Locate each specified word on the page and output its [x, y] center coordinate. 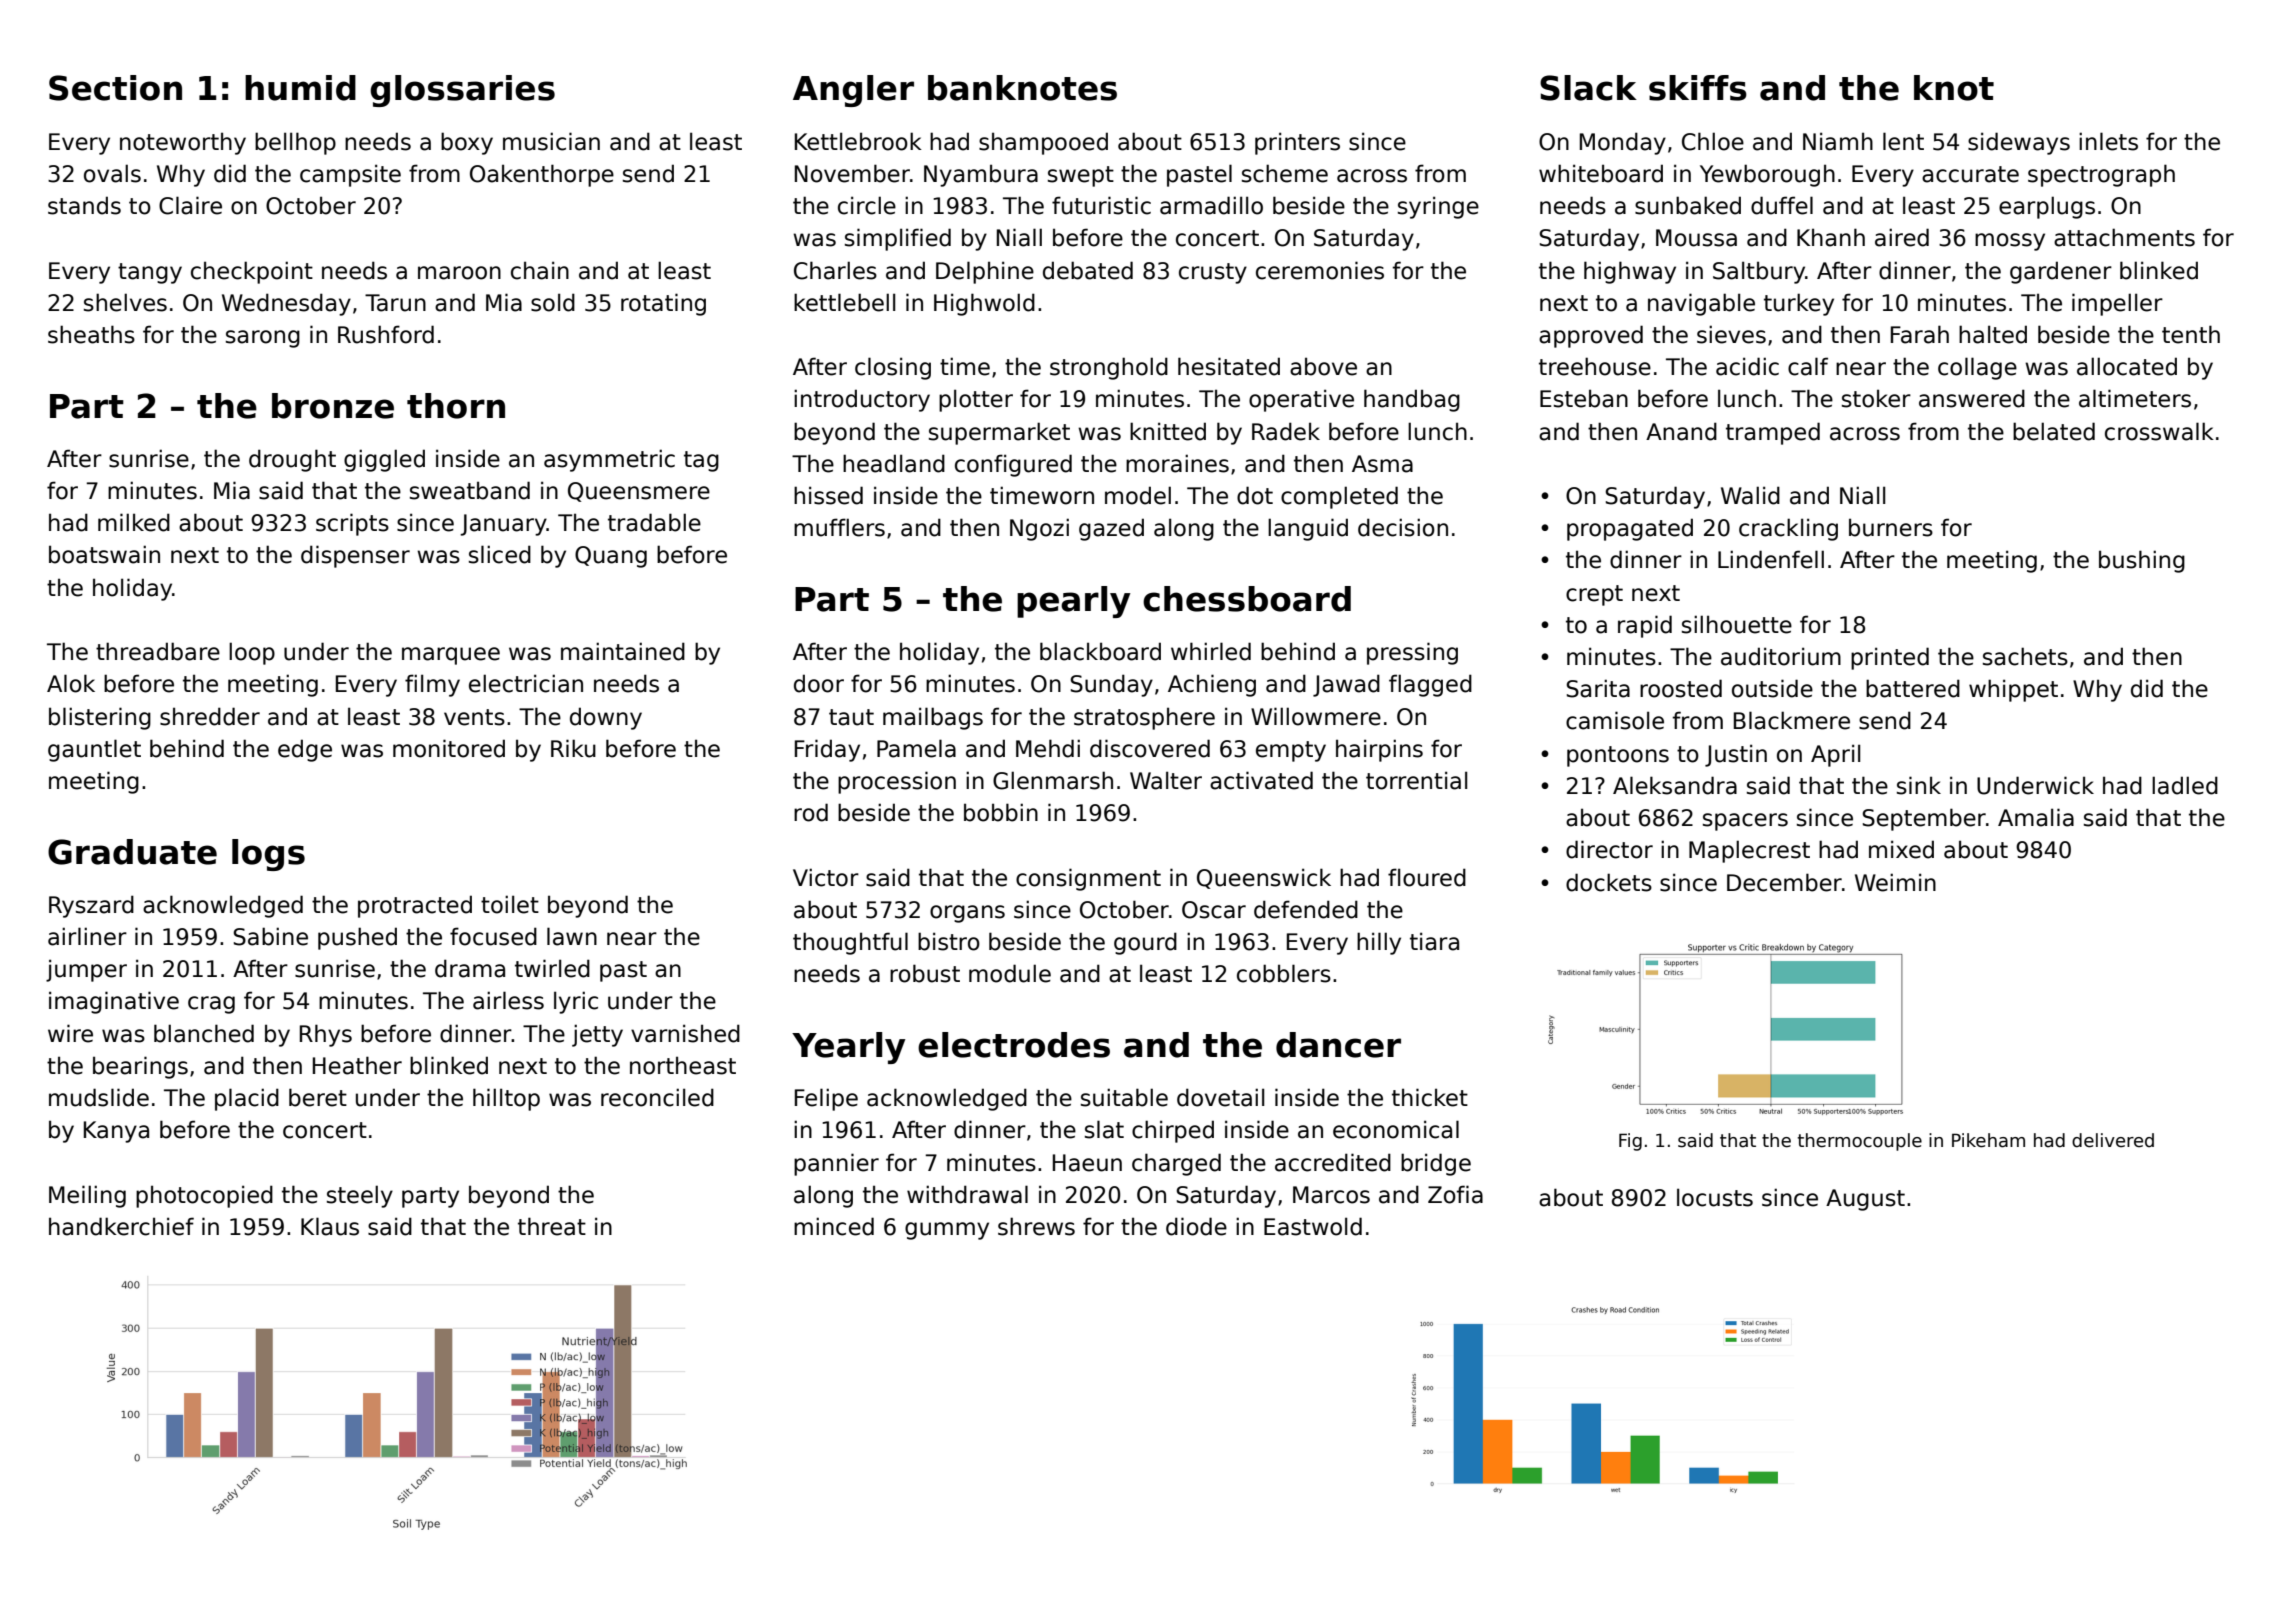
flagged [1430, 685]
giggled [384, 460]
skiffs [1698, 88]
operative [1301, 400]
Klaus [330, 1226]
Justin [1736, 755]
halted [1993, 334]
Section [115, 88]
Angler [853, 91]
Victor [826, 877]
